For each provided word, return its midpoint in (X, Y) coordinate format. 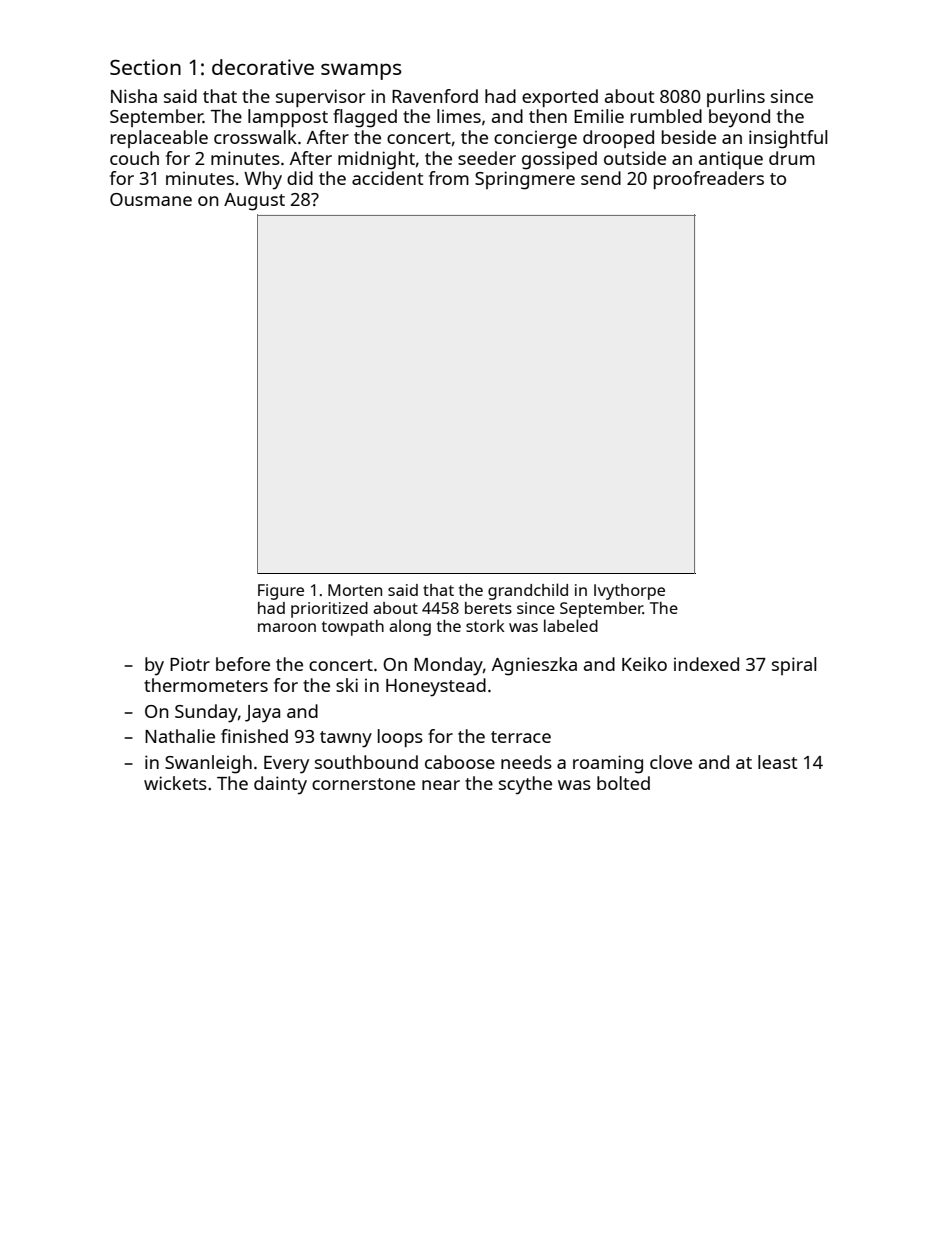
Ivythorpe (629, 592)
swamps (361, 71)
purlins (736, 98)
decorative (263, 67)
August (254, 202)
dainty (280, 785)
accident (387, 178)
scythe (525, 785)
